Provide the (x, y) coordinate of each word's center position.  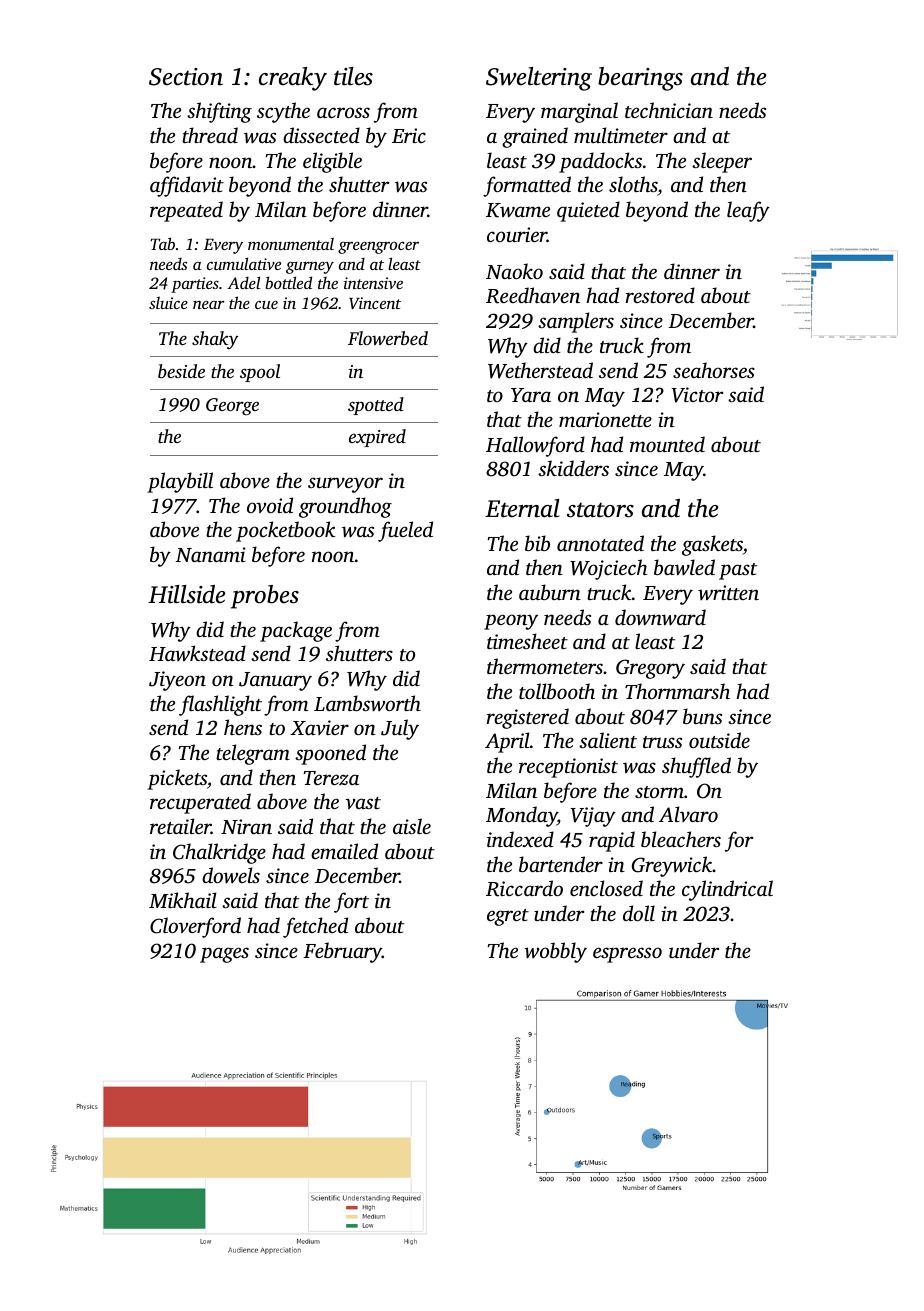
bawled (684, 567)
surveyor (345, 485)
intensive (373, 283)
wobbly (555, 952)
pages (224, 955)
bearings (640, 79)
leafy (748, 211)
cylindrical (727, 890)
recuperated (200, 803)
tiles (353, 76)
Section (186, 77)
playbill (180, 482)
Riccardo (524, 888)
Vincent (375, 303)
